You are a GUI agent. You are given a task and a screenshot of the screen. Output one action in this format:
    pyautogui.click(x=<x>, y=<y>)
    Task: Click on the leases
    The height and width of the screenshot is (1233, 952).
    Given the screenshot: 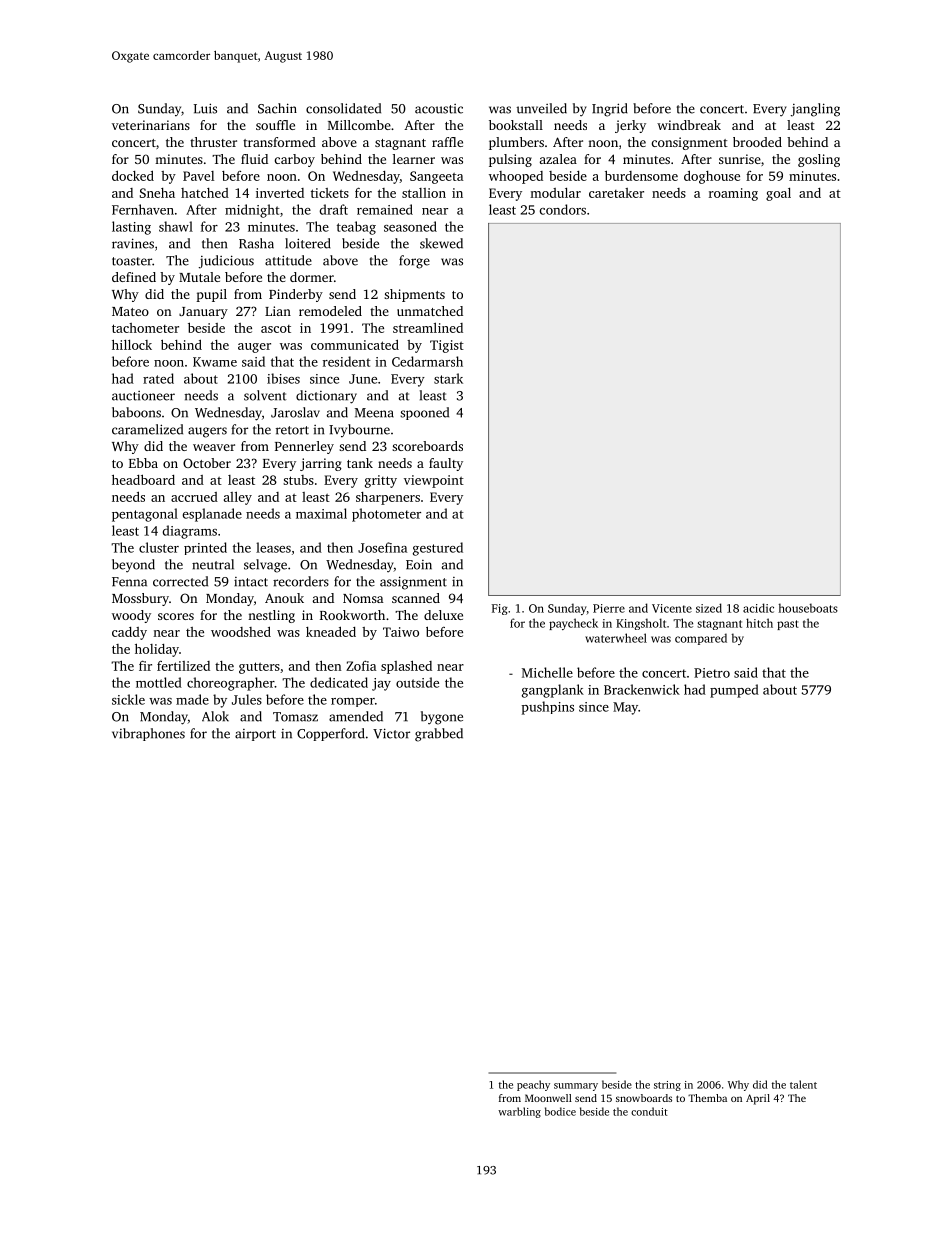 What is the action you would take?
    pyautogui.click(x=273, y=547)
